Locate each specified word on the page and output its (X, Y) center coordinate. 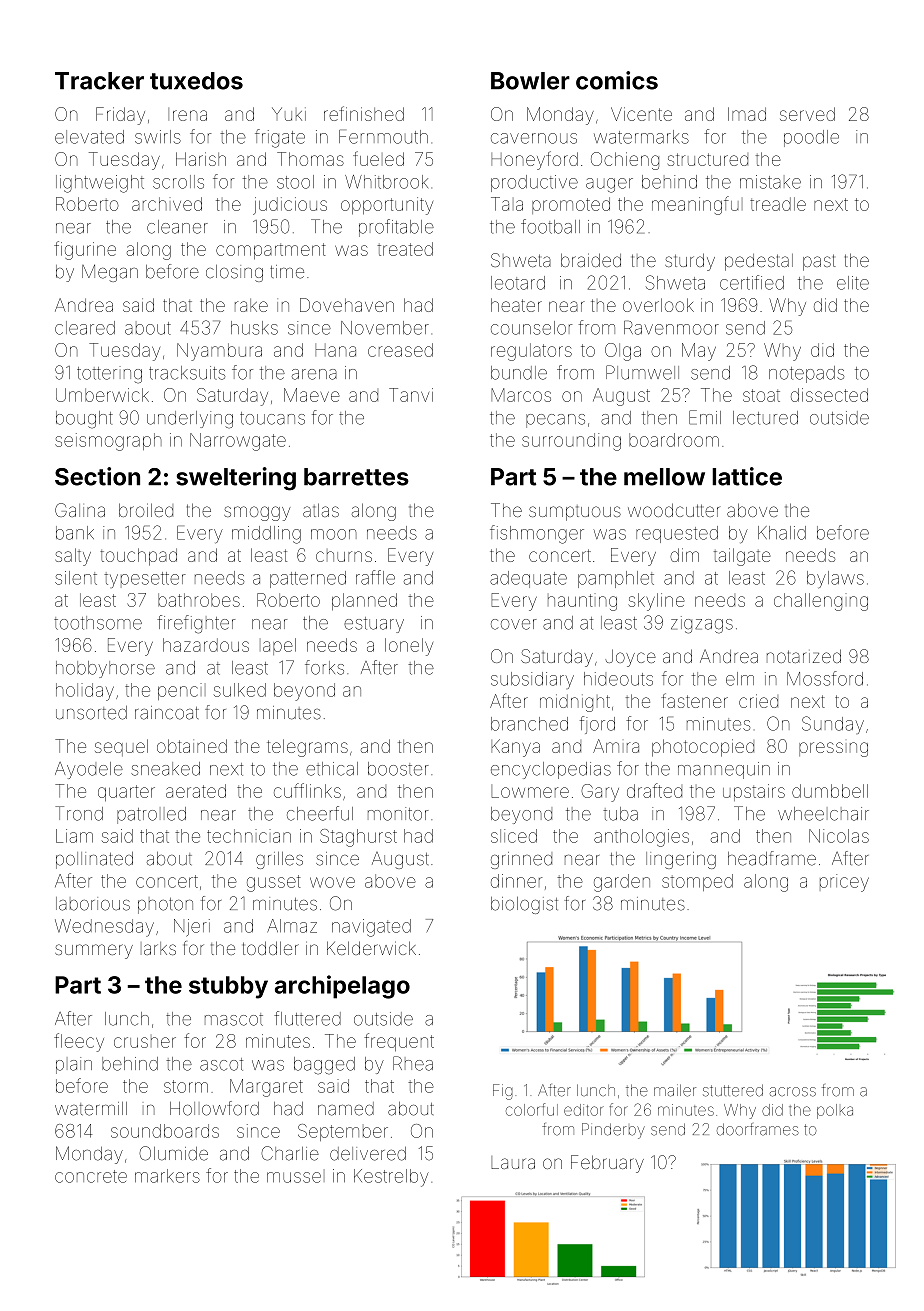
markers (167, 1176)
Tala (507, 204)
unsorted (91, 713)
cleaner (177, 227)
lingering (681, 860)
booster (398, 769)
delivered (368, 1154)
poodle (811, 138)
